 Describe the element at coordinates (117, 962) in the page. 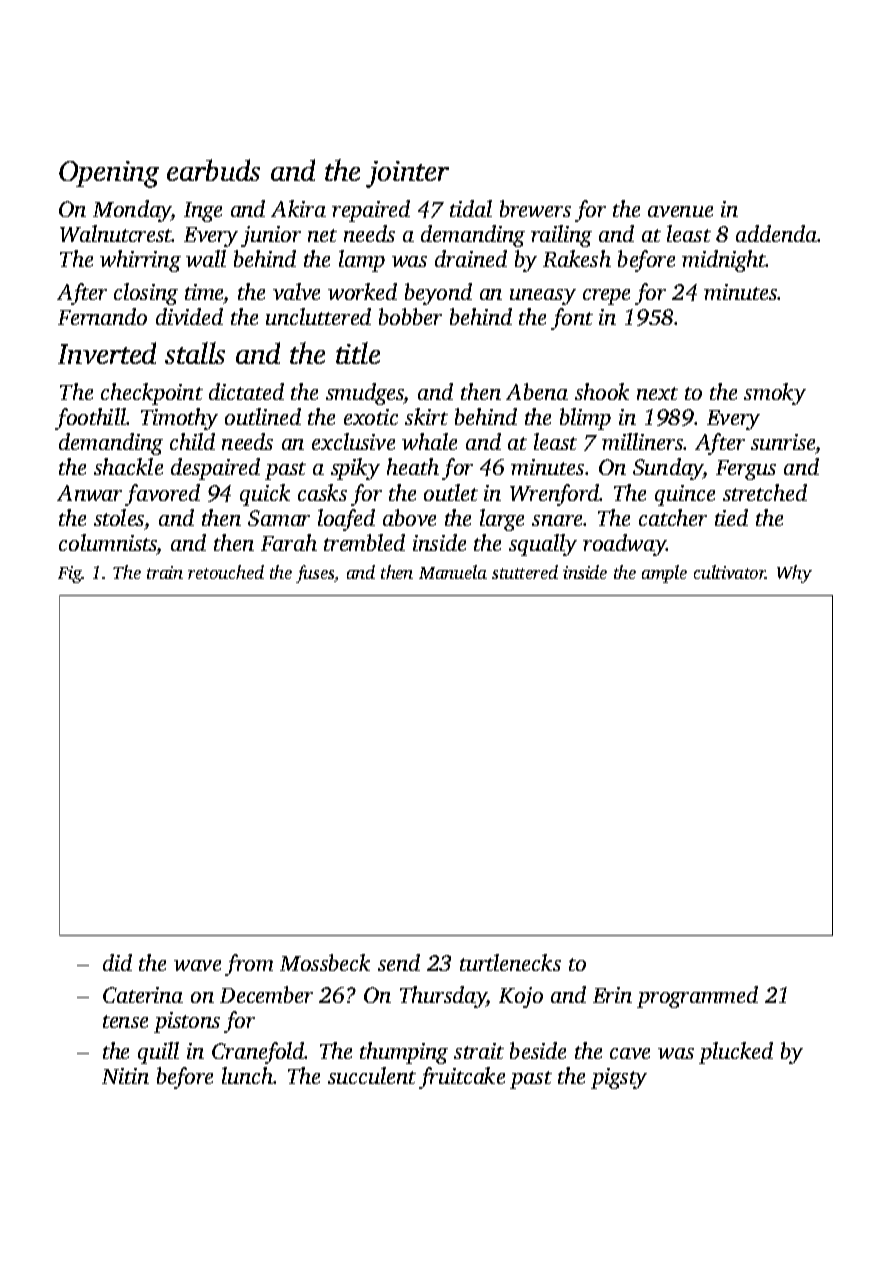

I see `did` at that location.
